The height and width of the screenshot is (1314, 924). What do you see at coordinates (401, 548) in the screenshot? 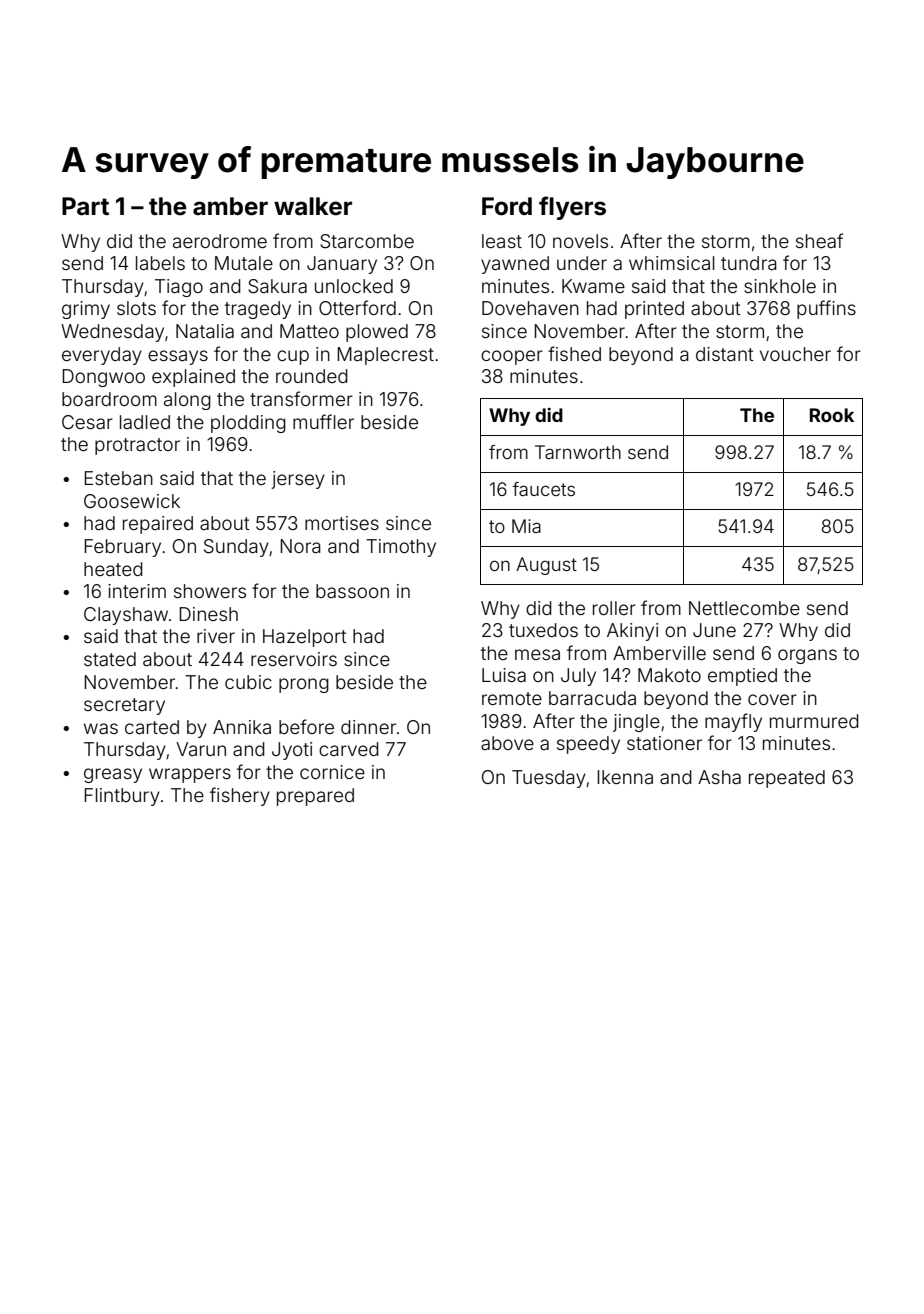
I see `Timothy` at bounding box center [401, 548].
